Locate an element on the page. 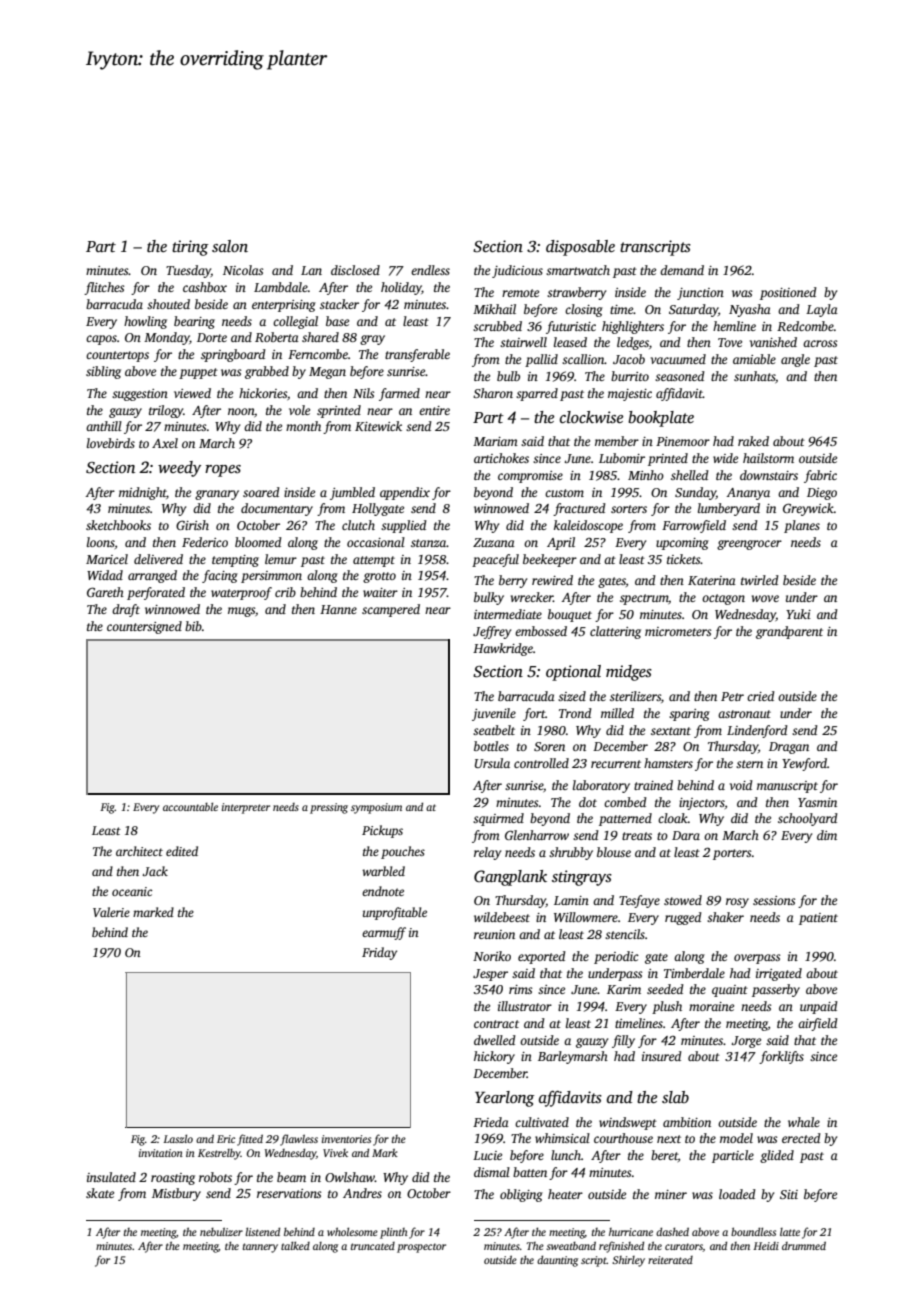  disposable is located at coordinates (580, 248).
